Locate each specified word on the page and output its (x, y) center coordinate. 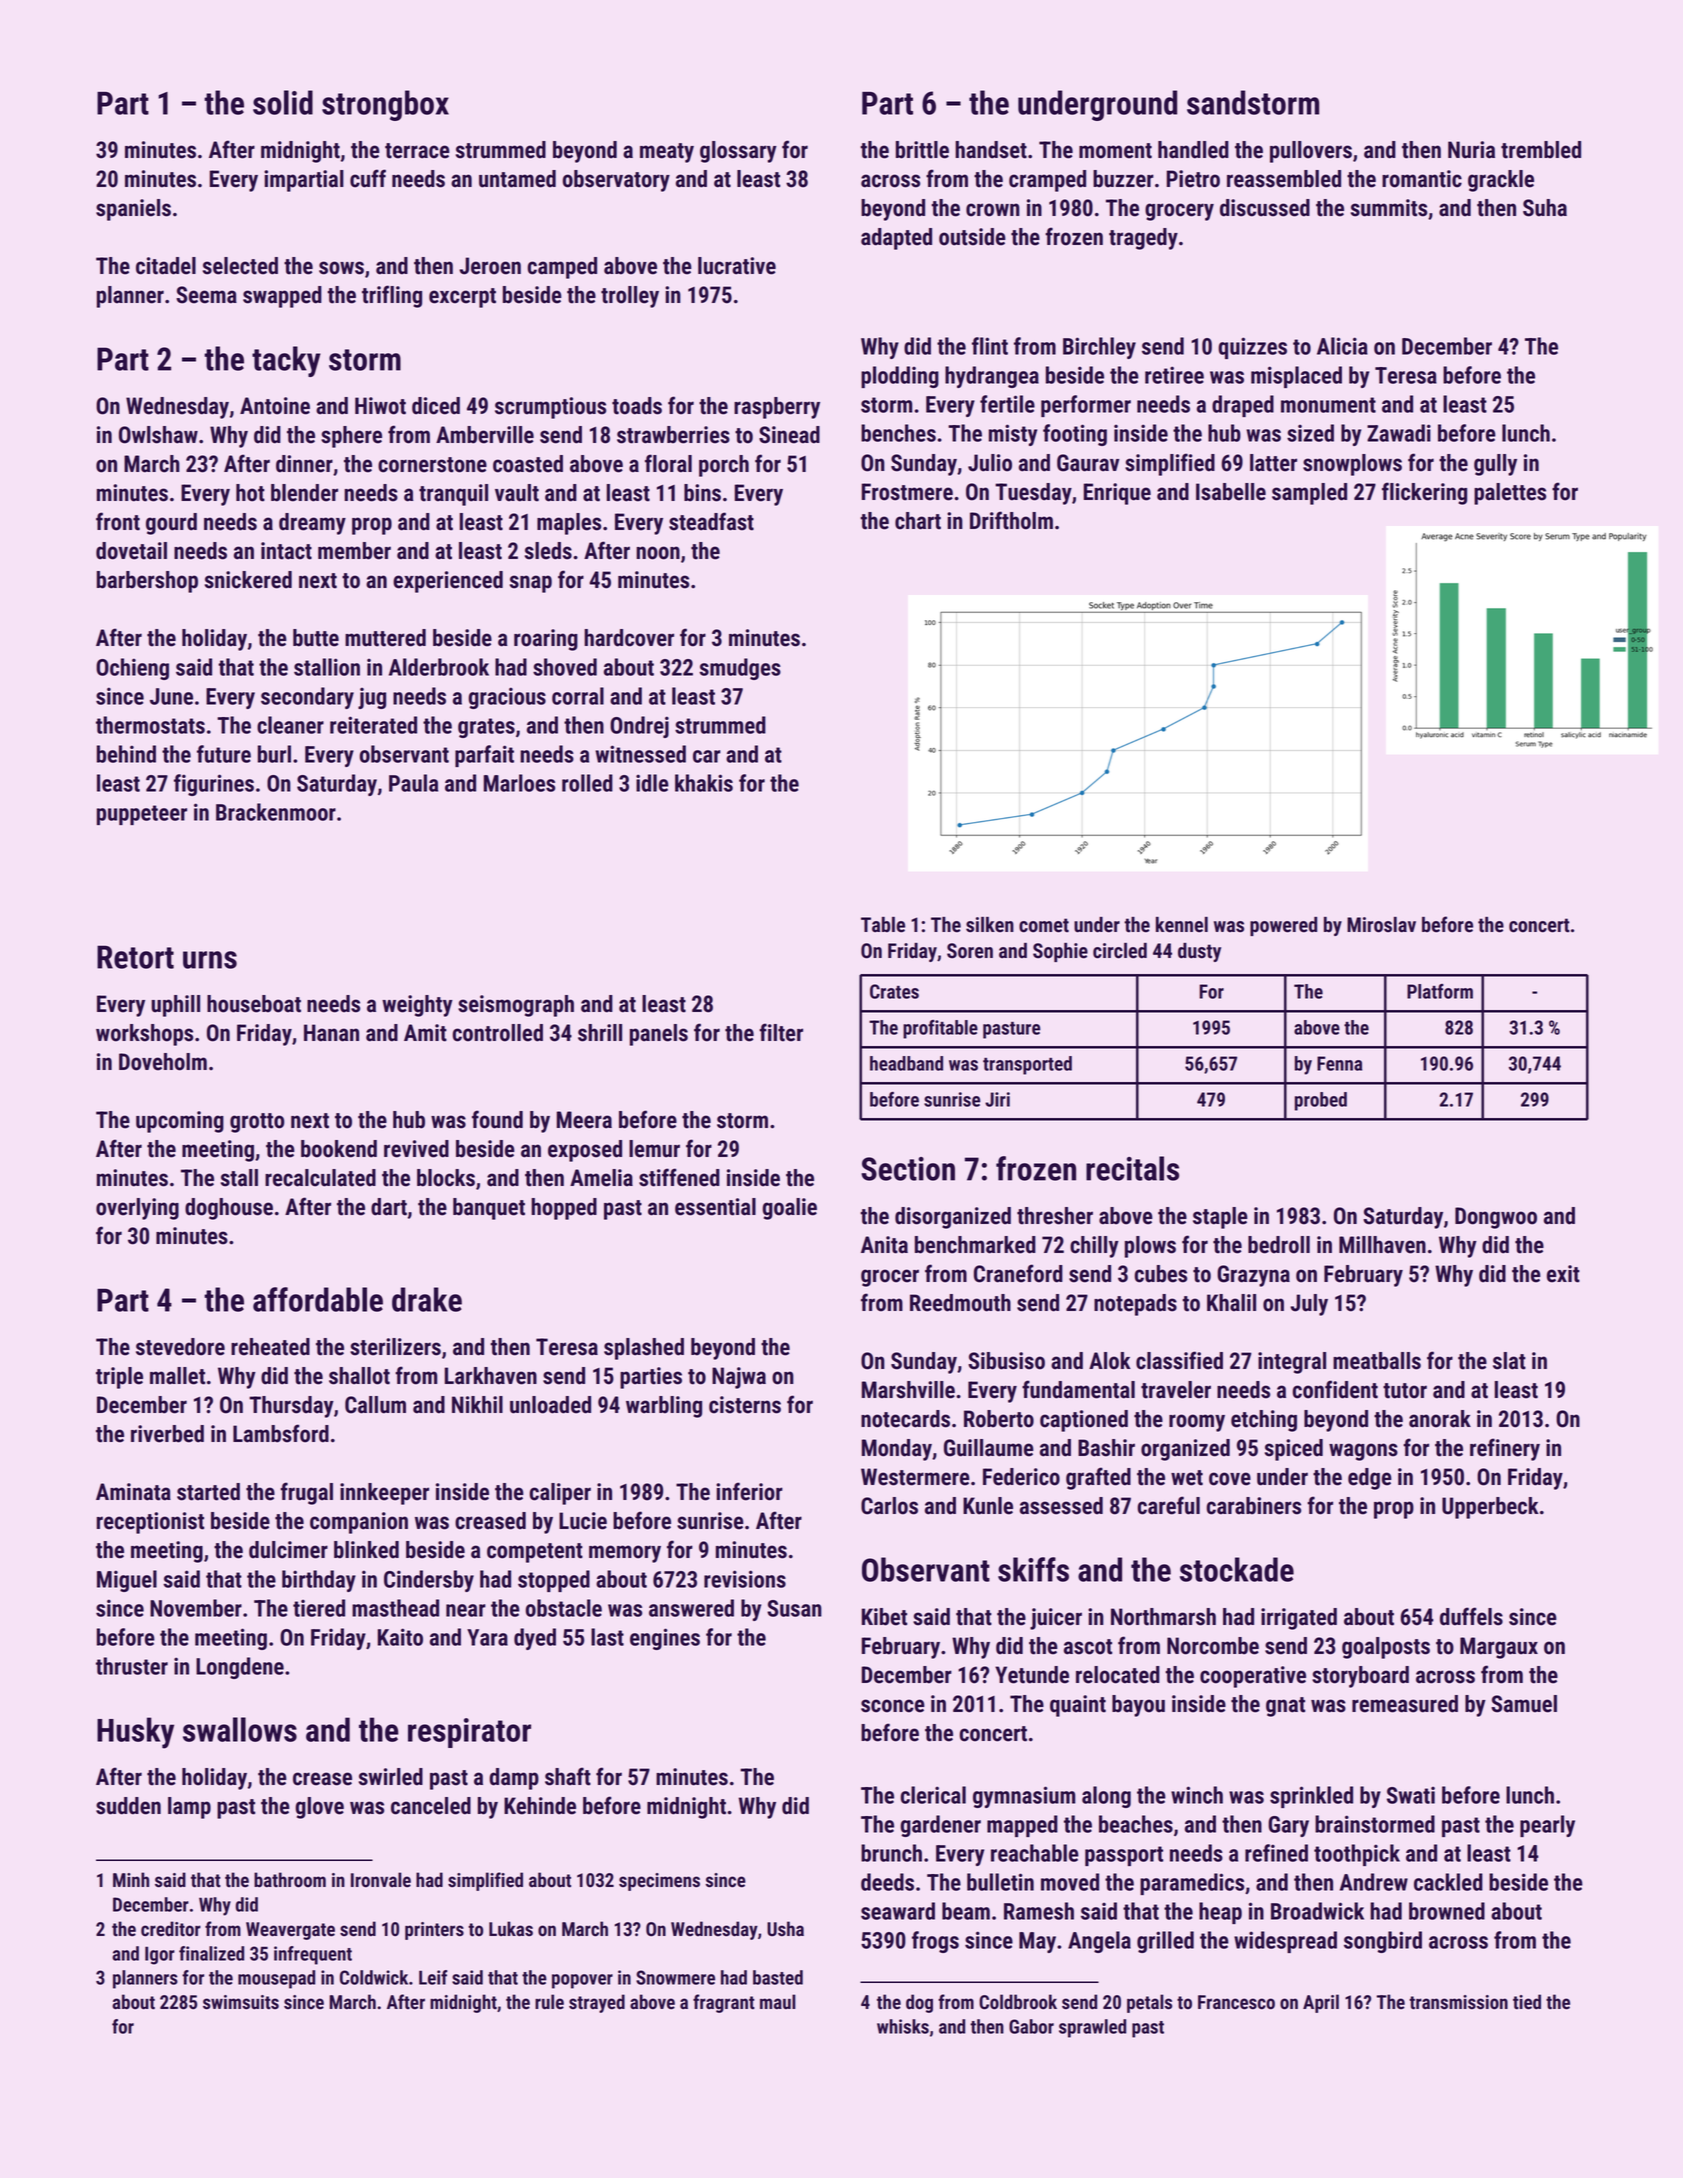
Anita (884, 1245)
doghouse (229, 1209)
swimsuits (241, 2002)
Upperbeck (1490, 1508)
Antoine (275, 406)
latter (1273, 463)
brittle (922, 150)
